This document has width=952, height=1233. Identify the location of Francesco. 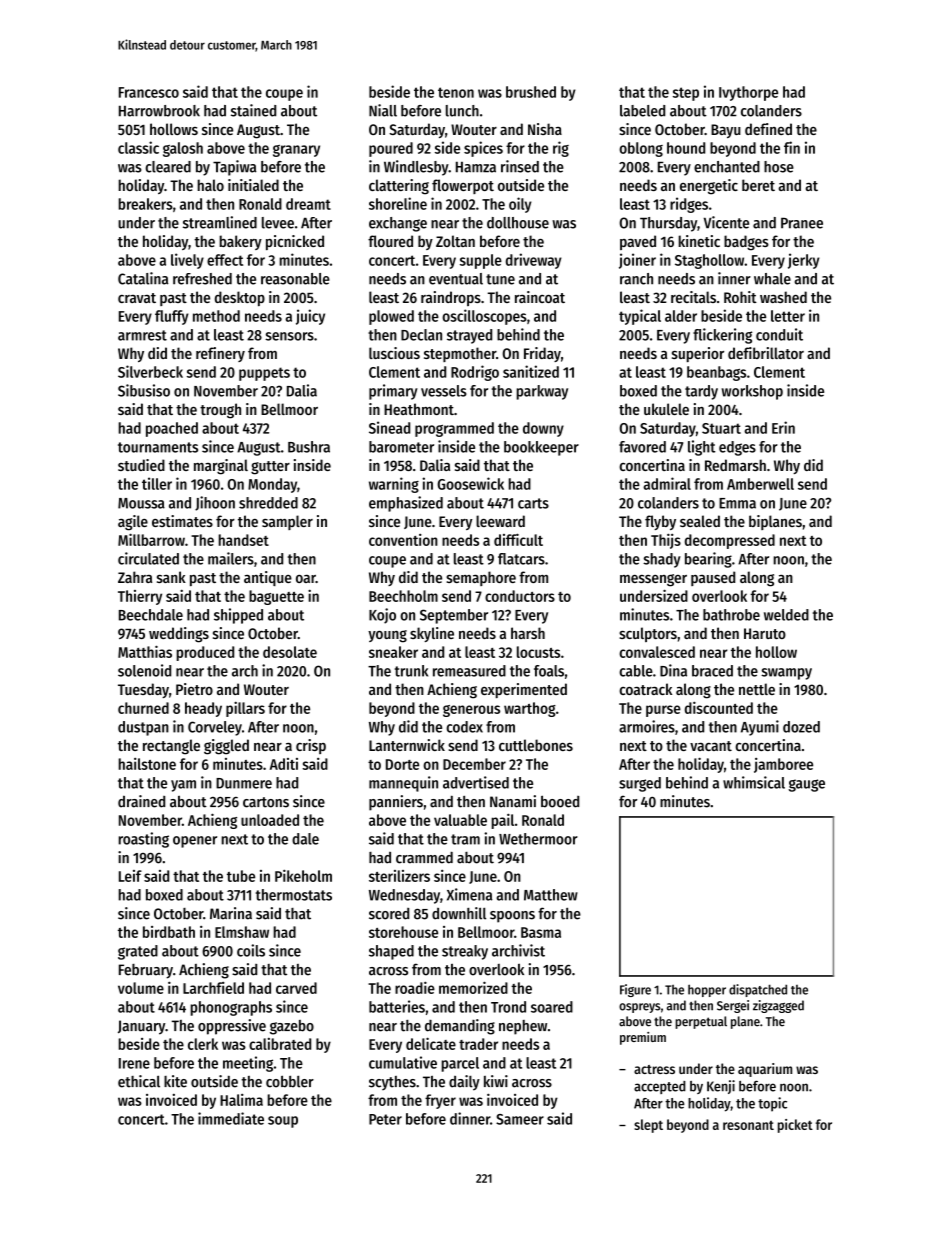
(149, 92).
